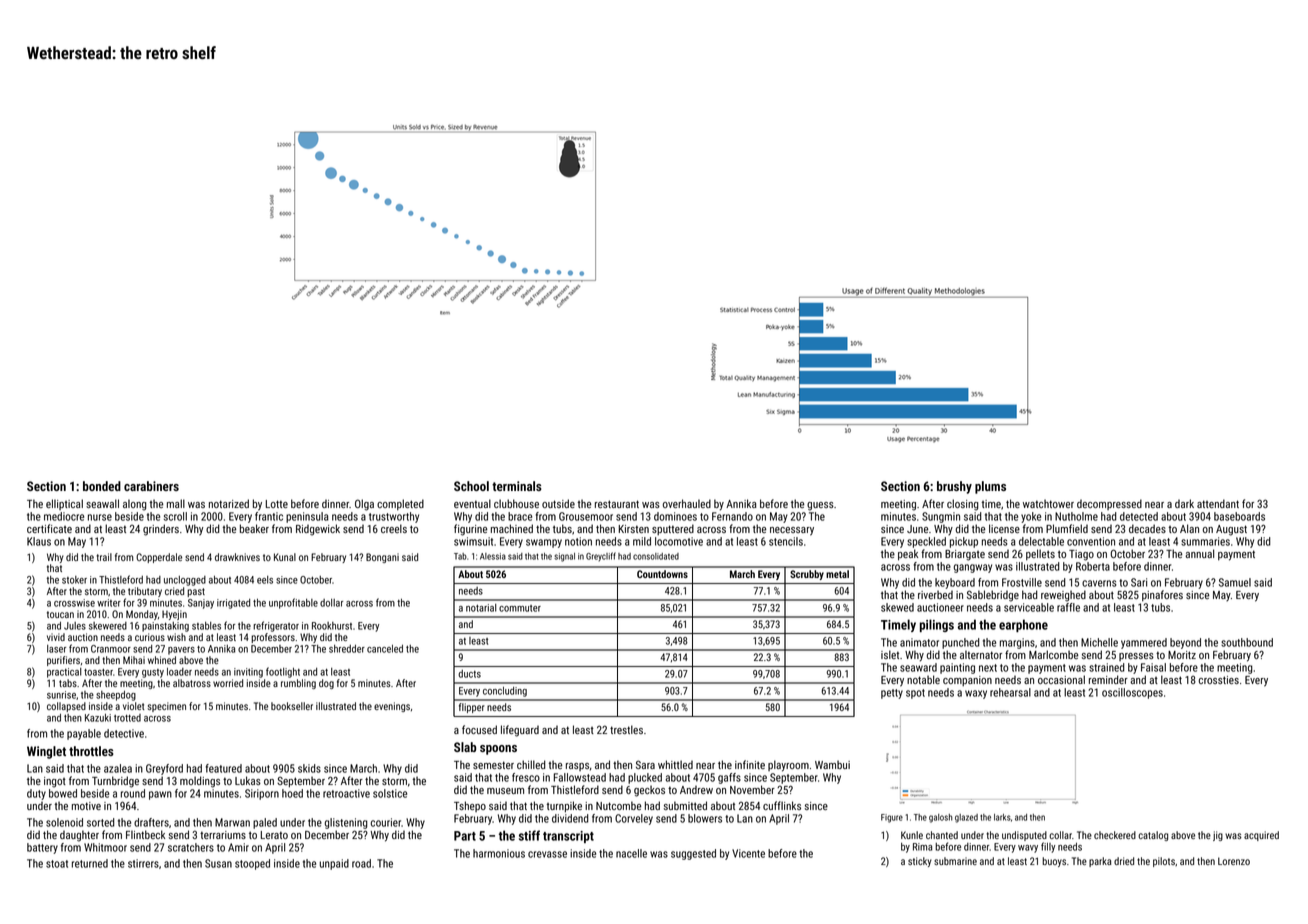 The width and height of the page is (1308, 924). What do you see at coordinates (238, 847) in the page?
I see `Amir` at bounding box center [238, 847].
